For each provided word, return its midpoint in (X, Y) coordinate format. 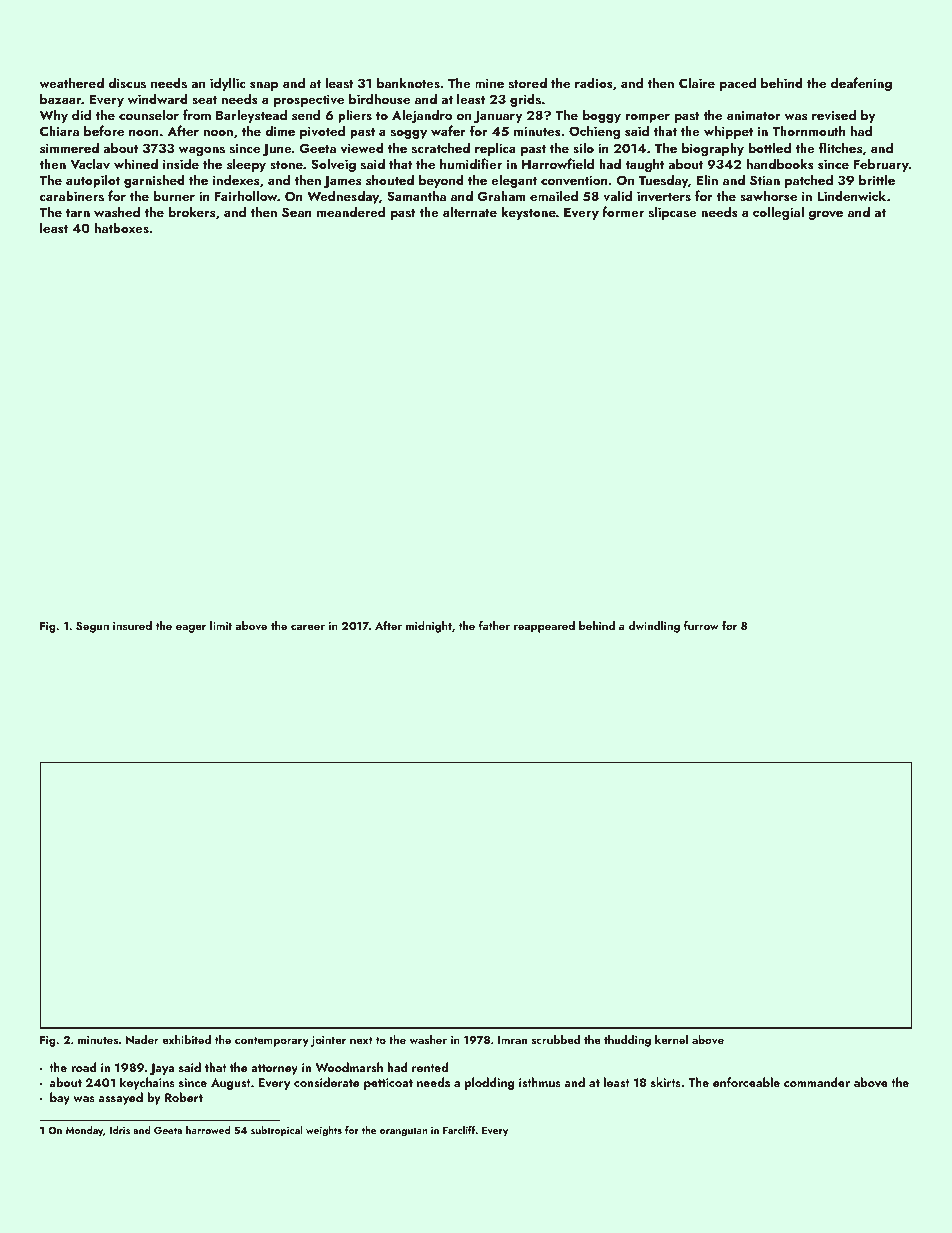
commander (817, 1082)
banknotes (408, 82)
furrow (701, 625)
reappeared (544, 627)
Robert (184, 1097)
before (104, 130)
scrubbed (556, 1039)
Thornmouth (808, 130)
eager (191, 628)
